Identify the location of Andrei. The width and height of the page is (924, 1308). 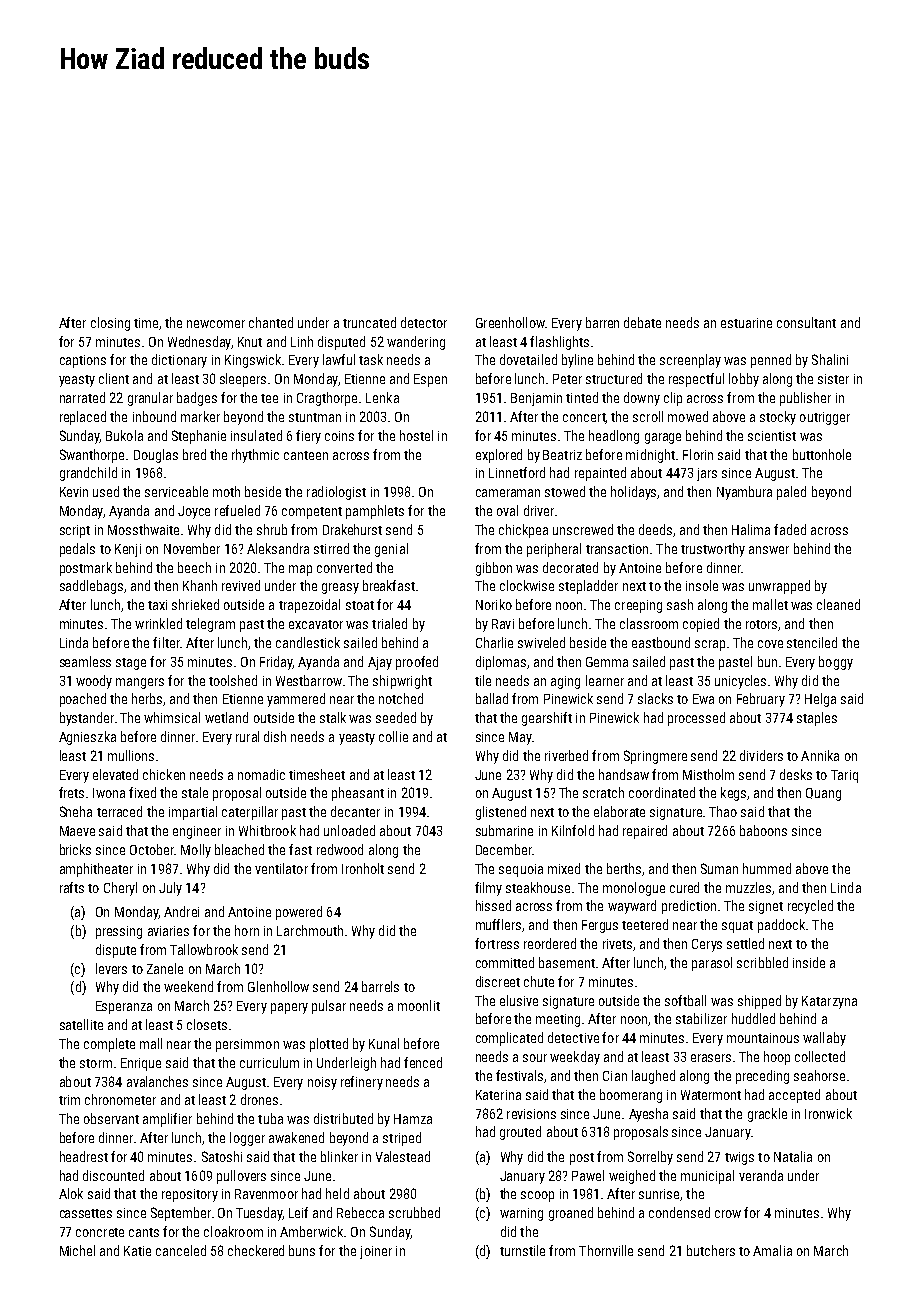
(181, 911).
